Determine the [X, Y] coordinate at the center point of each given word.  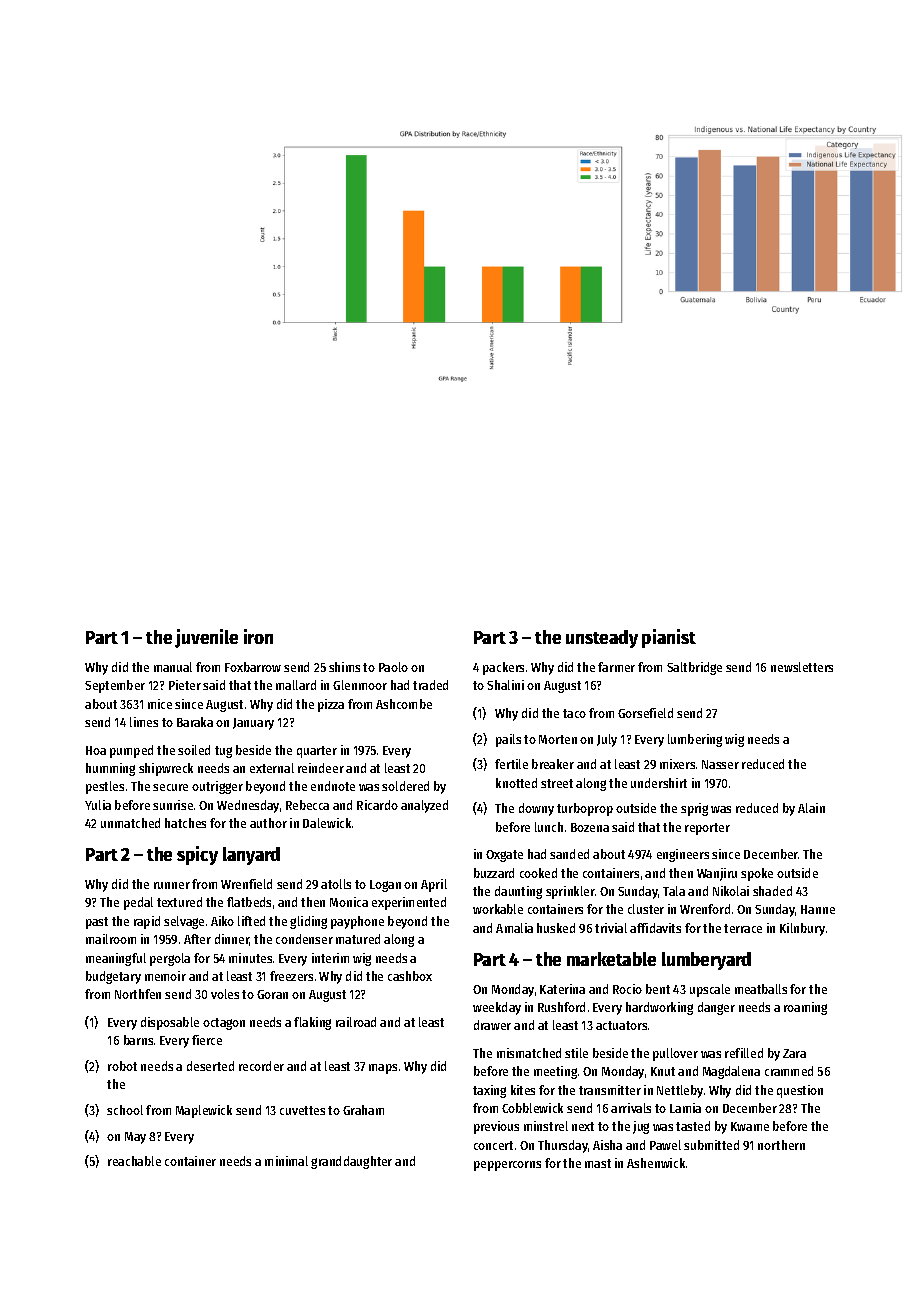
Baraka [195, 722]
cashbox [410, 976]
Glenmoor [360, 685]
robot [122, 1066]
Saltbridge [694, 668]
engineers [683, 855]
